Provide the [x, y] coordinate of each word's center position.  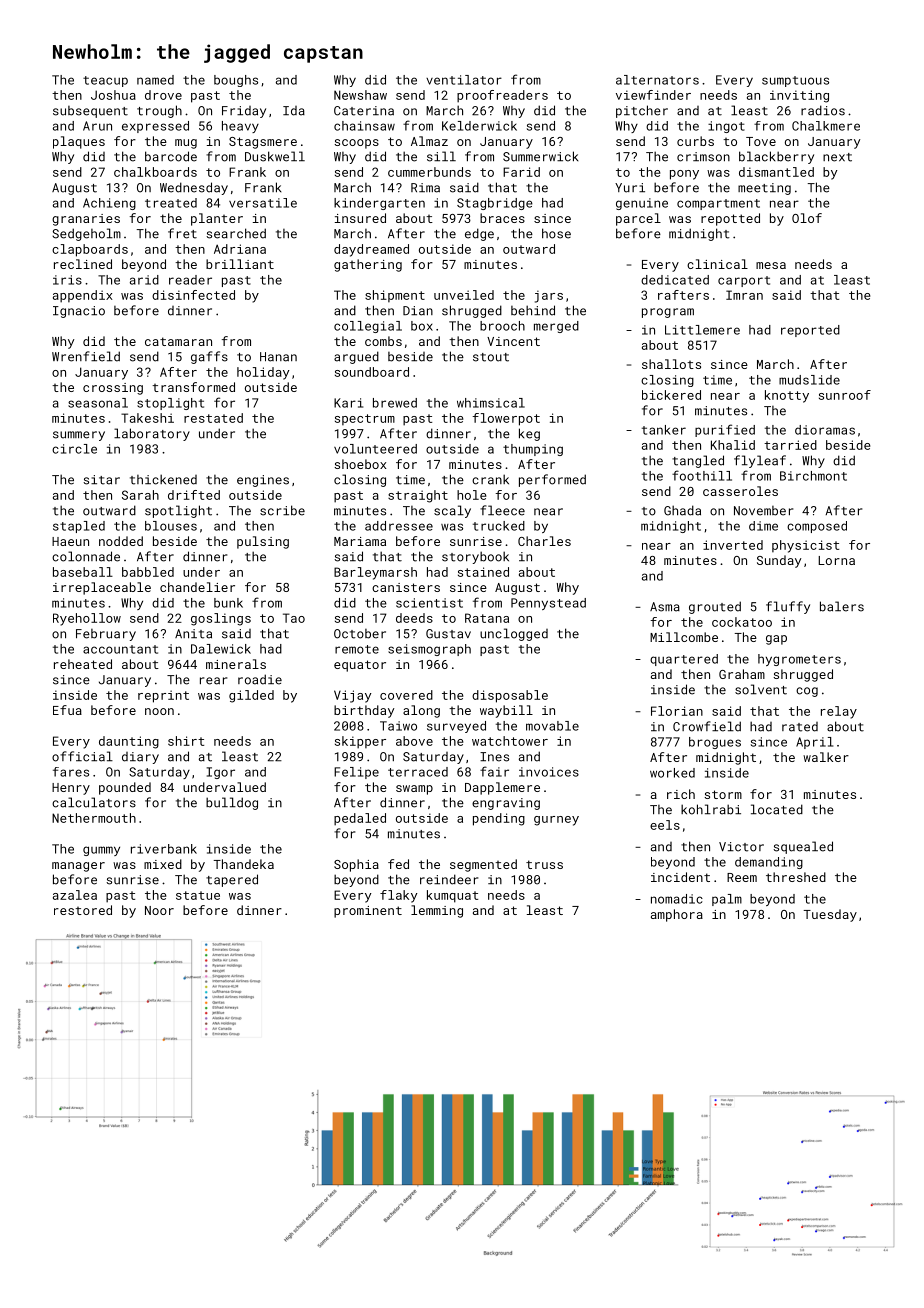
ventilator [464, 80]
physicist [805, 546]
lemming [437, 911]
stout [491, 357]
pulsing [263, 542]
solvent [761, 689]
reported [810, 331]
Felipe [356, 773]
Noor [159, 910]
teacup [105, 81]
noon [159, 711]
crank [490, 479]
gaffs [209, 357]
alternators [657, 80]
